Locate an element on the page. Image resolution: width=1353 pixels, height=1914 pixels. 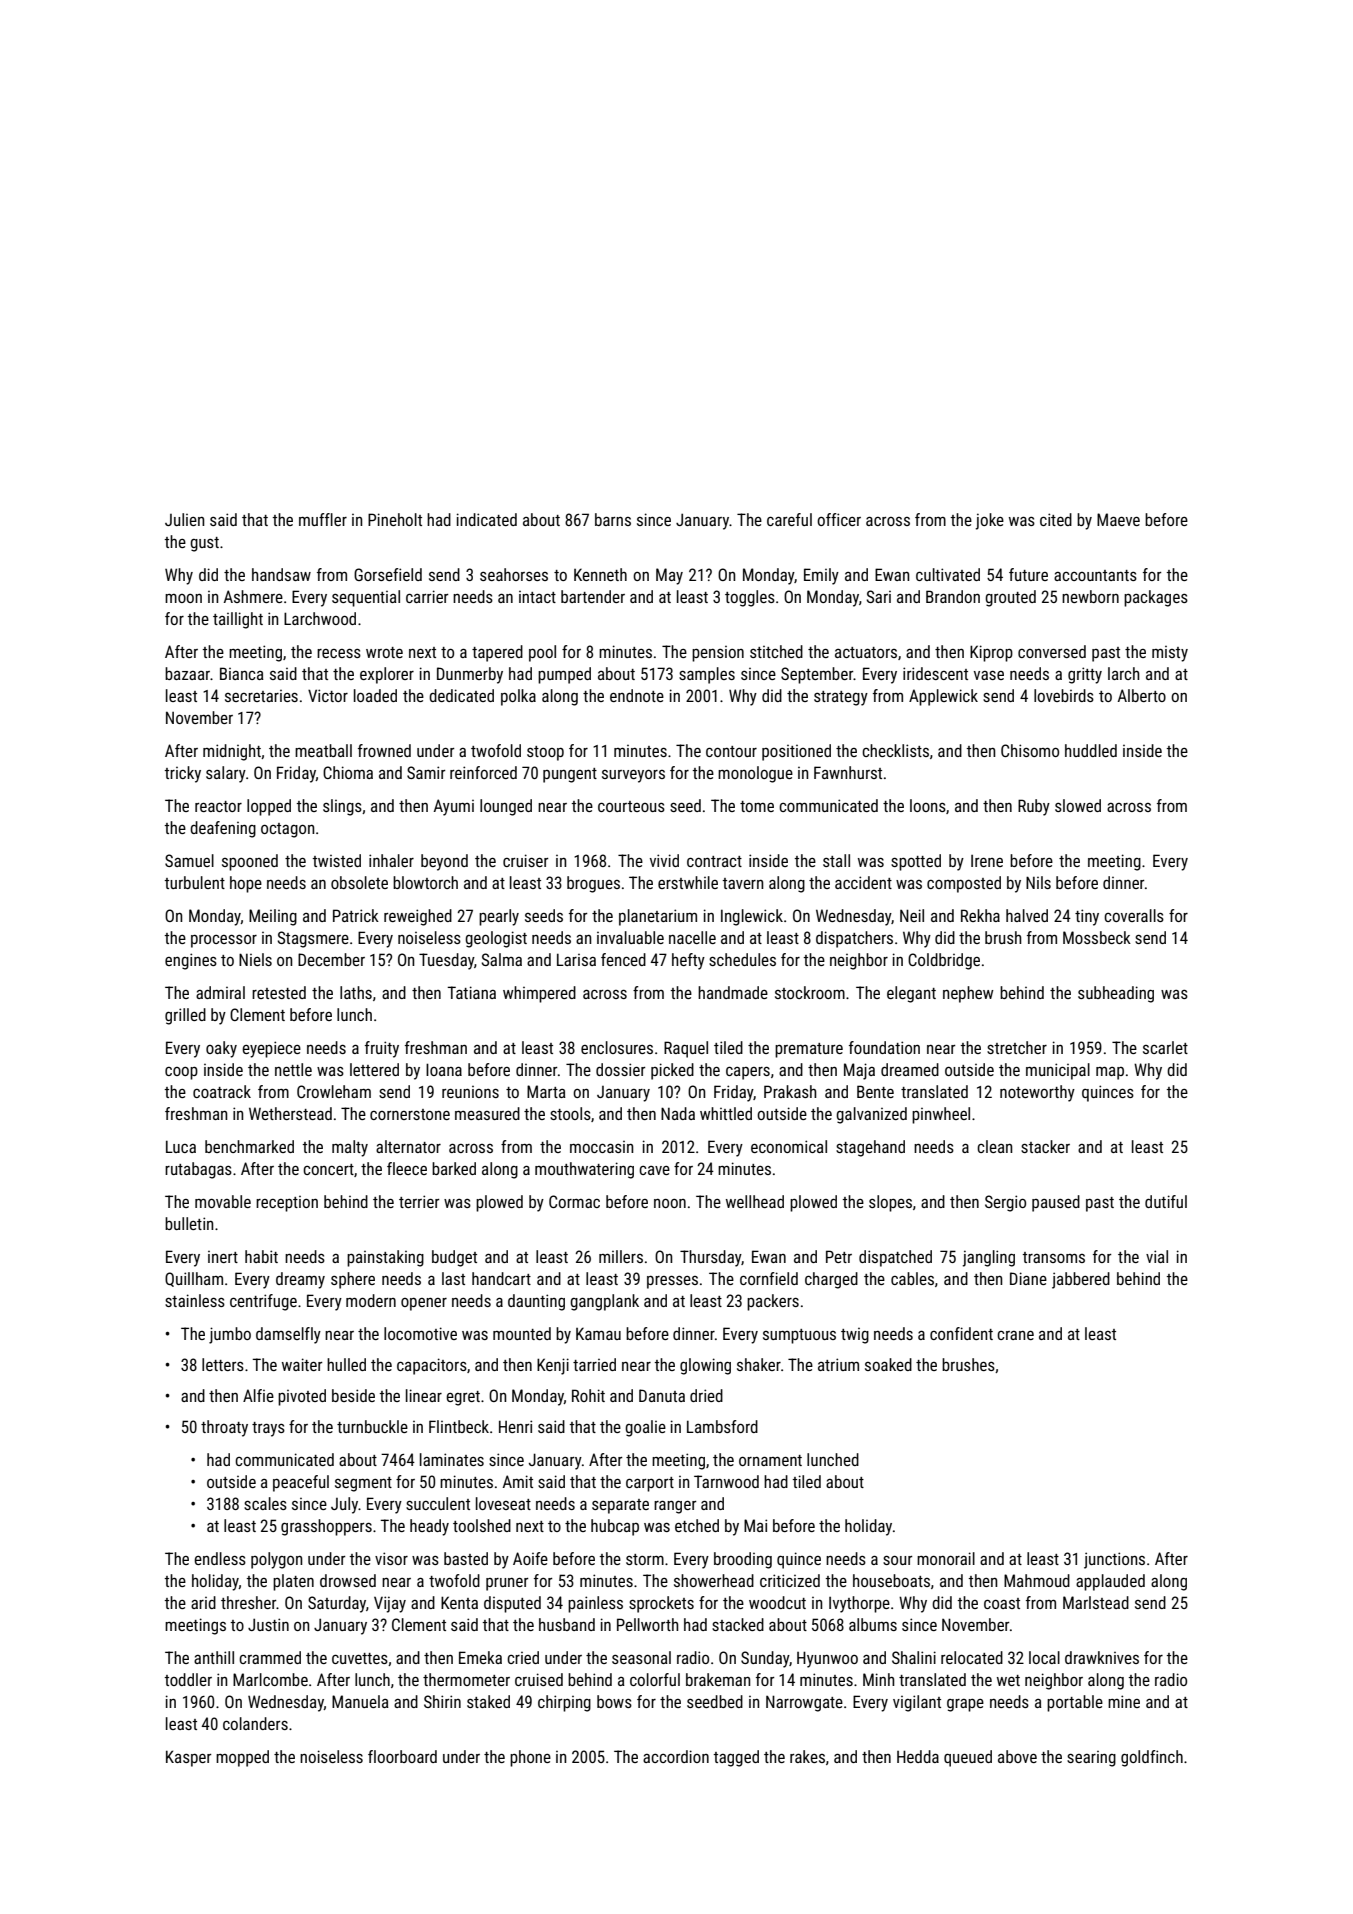
rakes is located at coordinates (807, 1756).
